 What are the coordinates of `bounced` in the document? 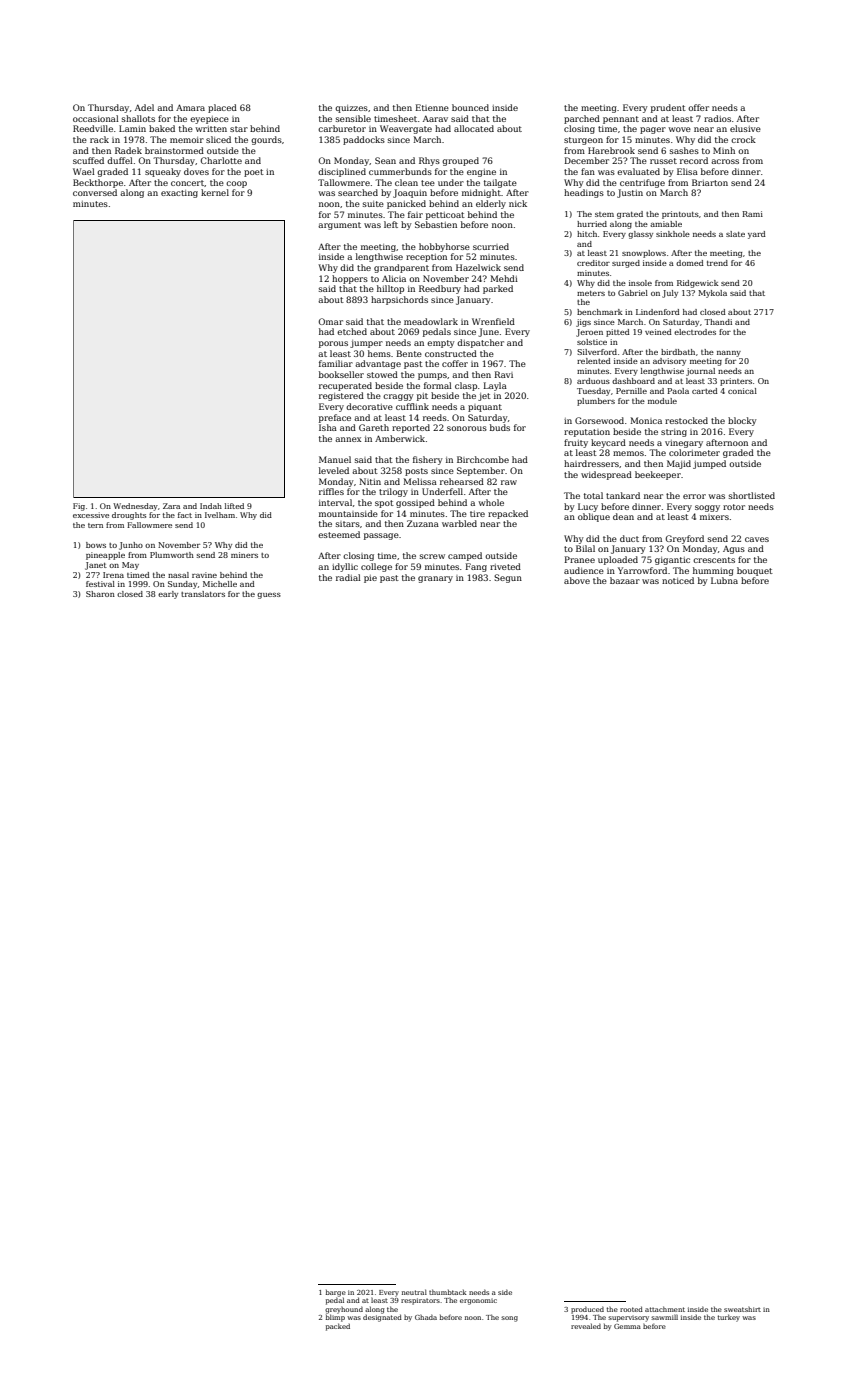 It's located at (470, 107).
